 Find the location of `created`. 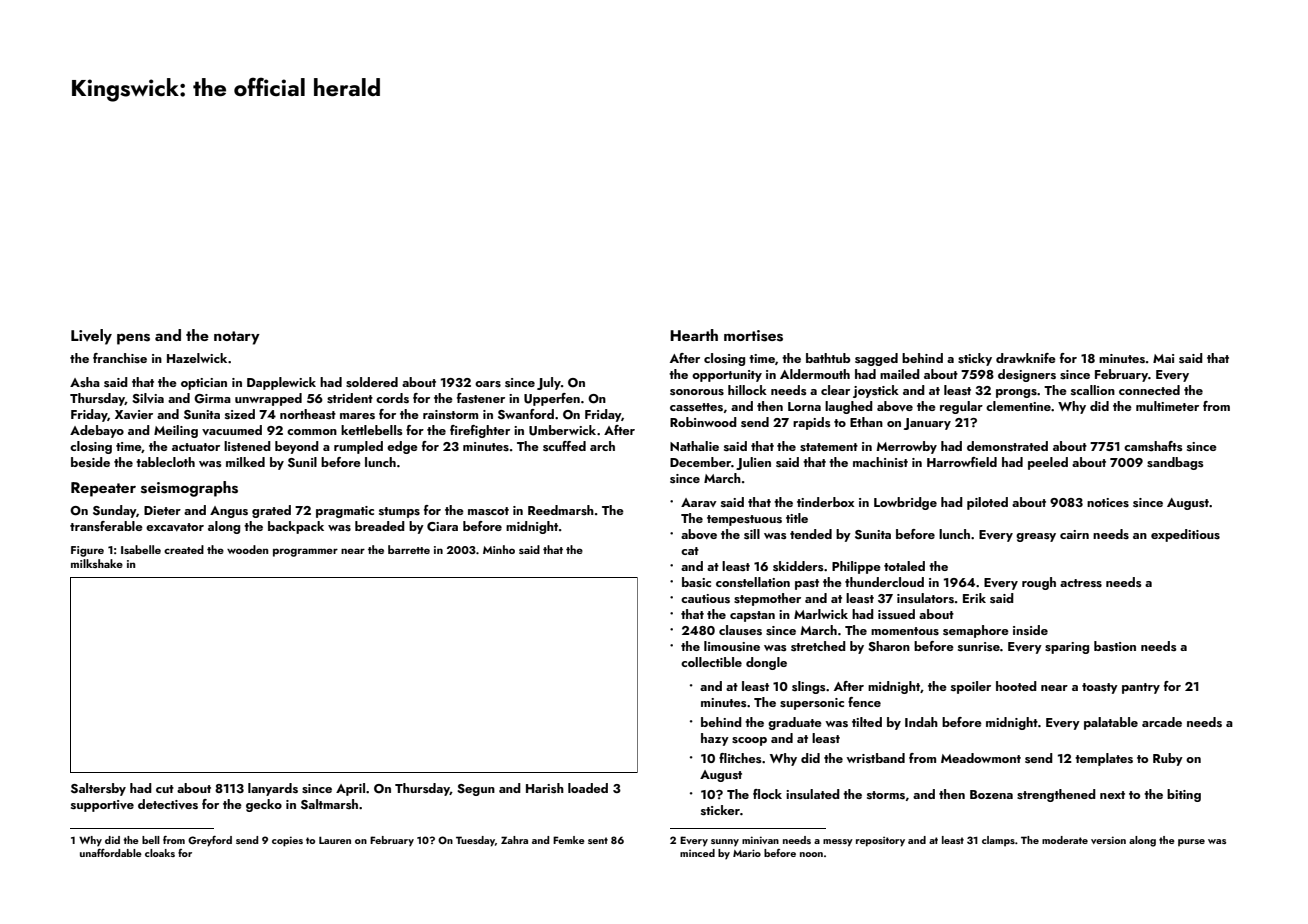

created is located at coordinates (184, 549).
